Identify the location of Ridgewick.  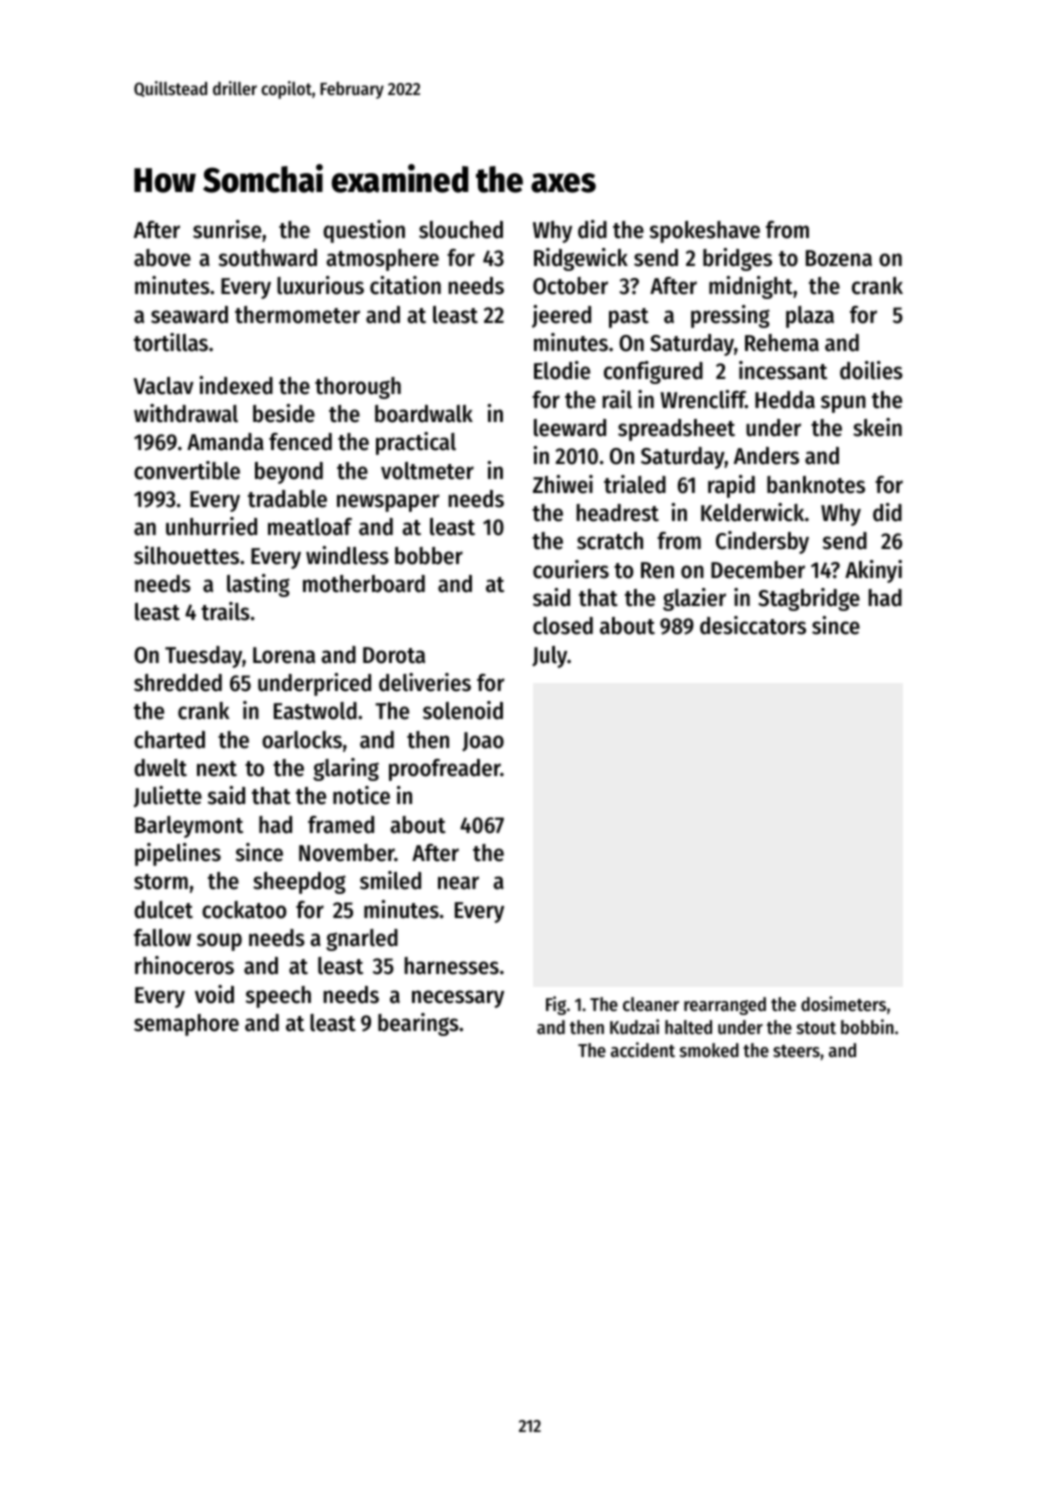
(581, 259).
